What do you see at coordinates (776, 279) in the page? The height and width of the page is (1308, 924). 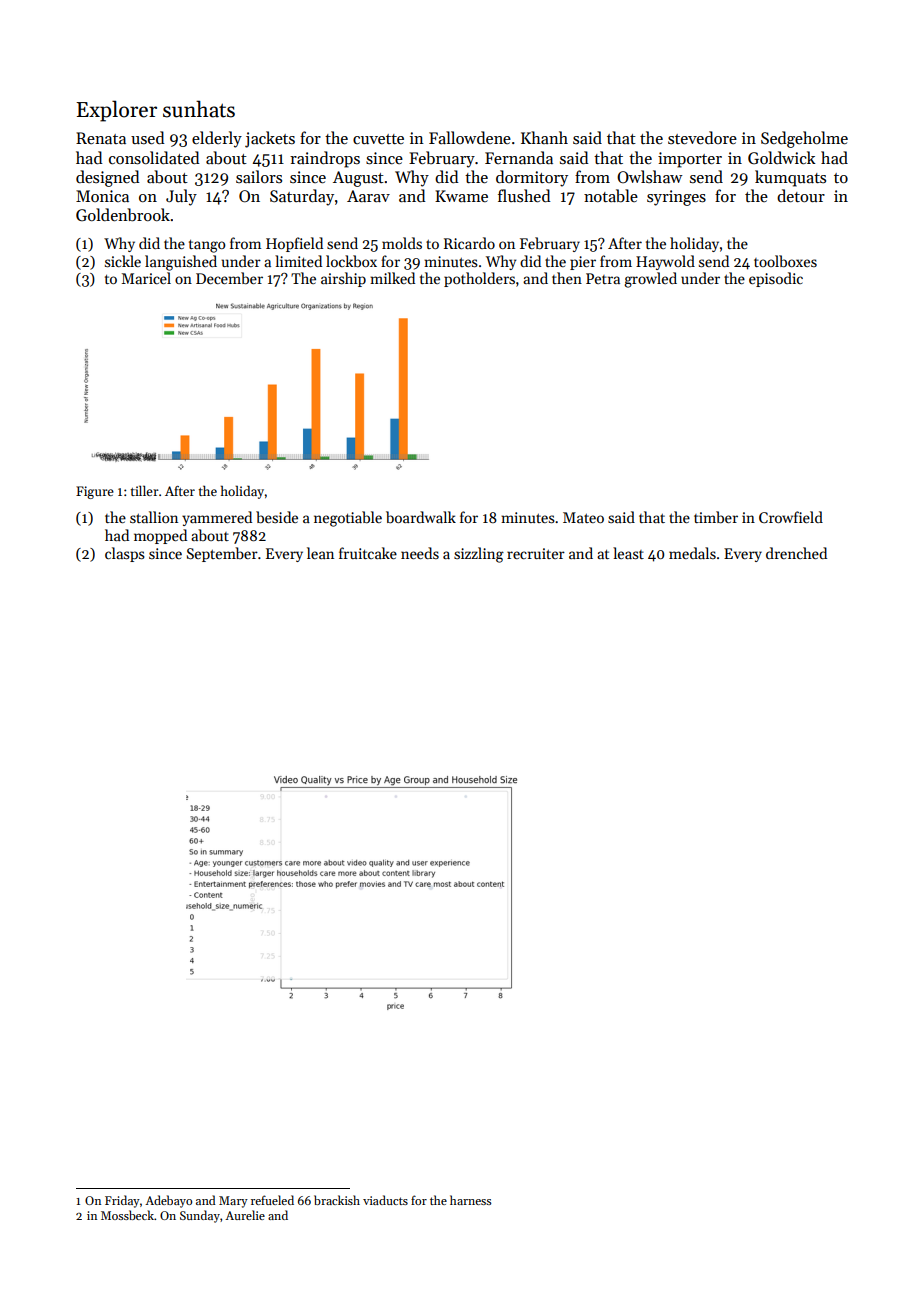 I see `episodic` at bounding box center [776, 279].
